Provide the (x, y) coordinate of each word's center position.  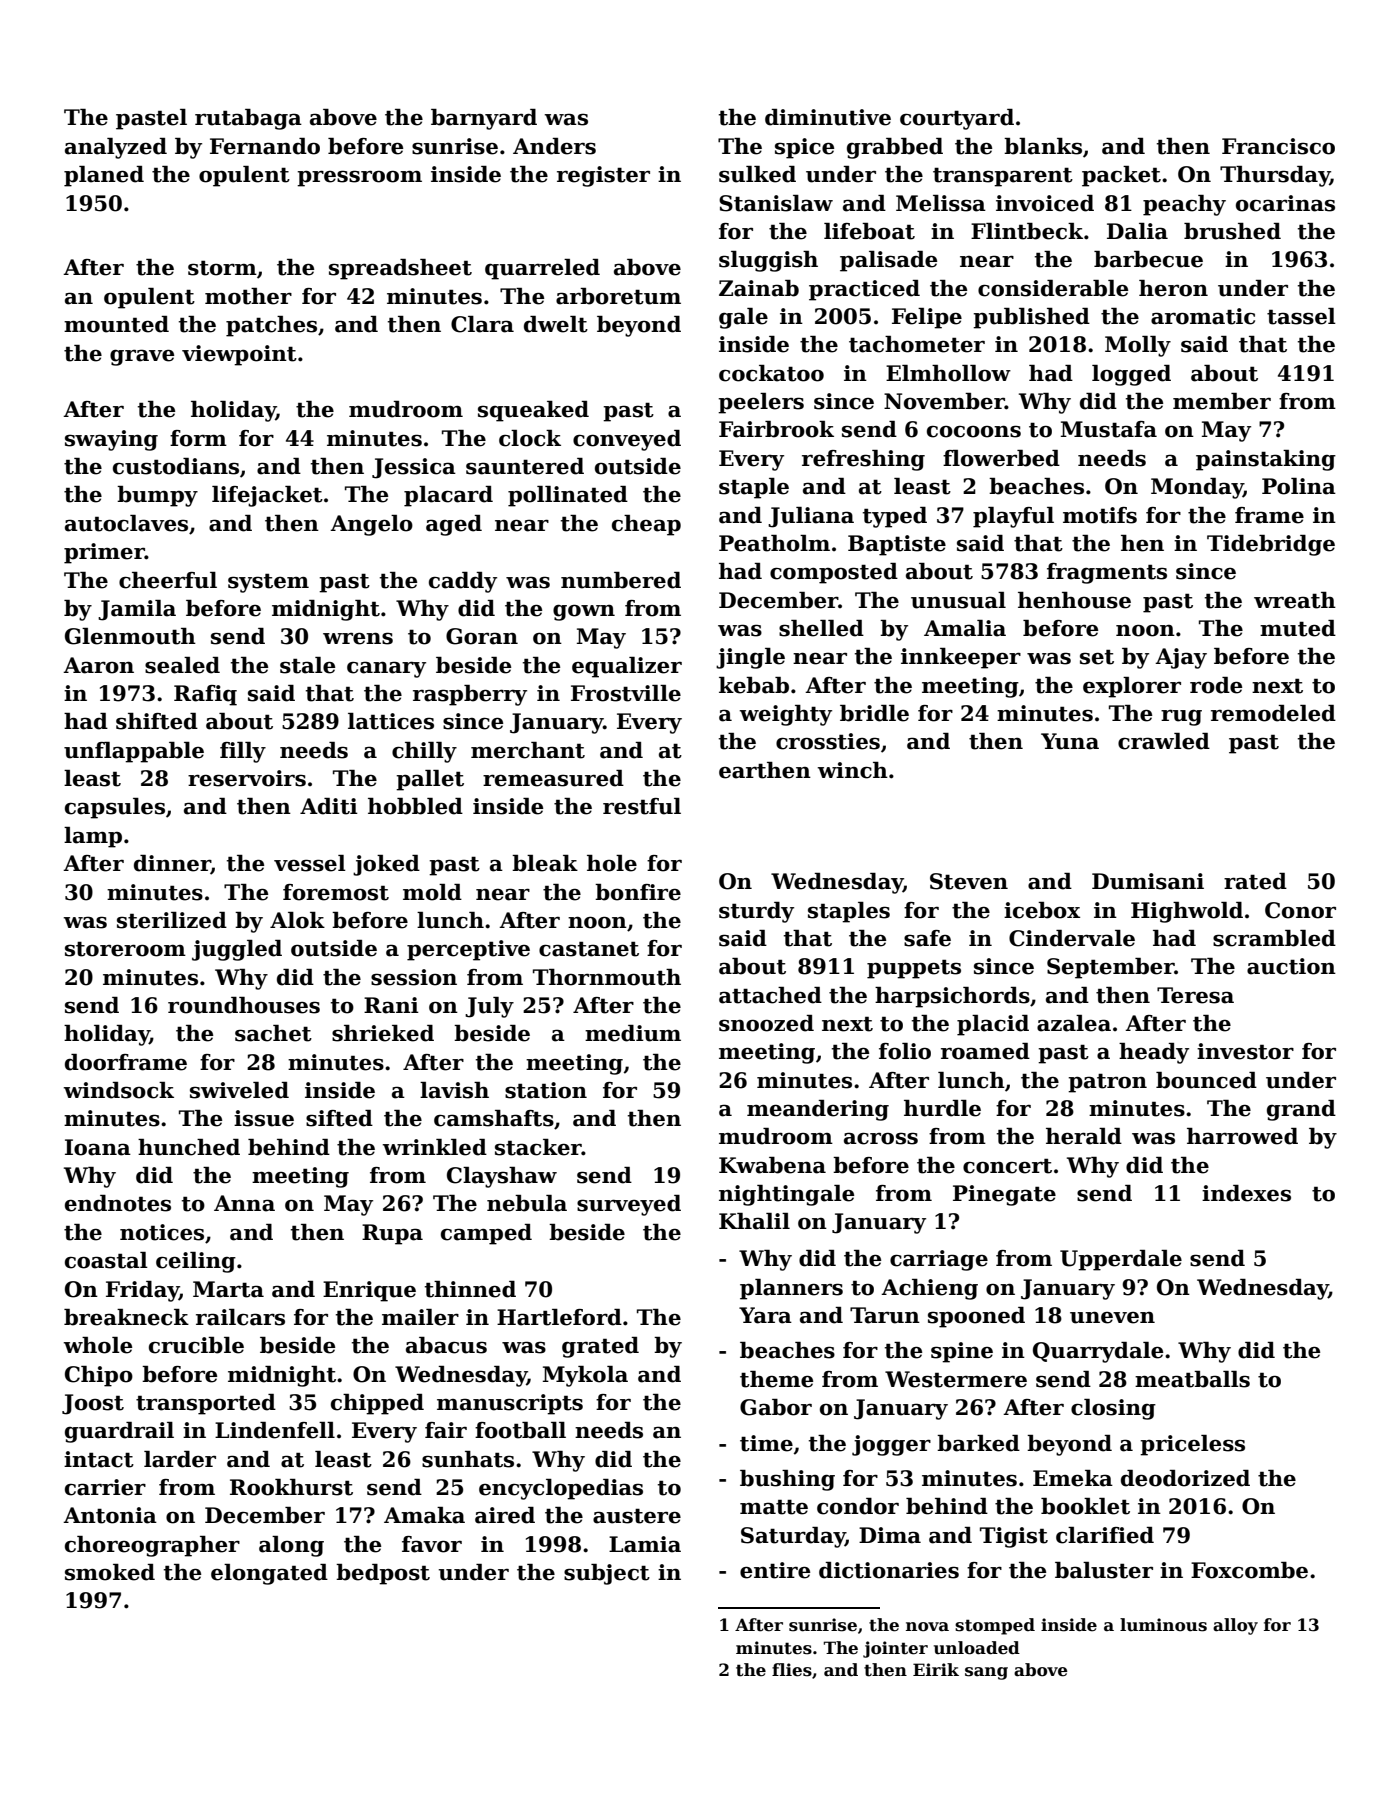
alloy (1235, 1626)
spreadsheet (400, 269)
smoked (110, 1572)
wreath (1295, 600)
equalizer (627, 667)
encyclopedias (561, 1489)
